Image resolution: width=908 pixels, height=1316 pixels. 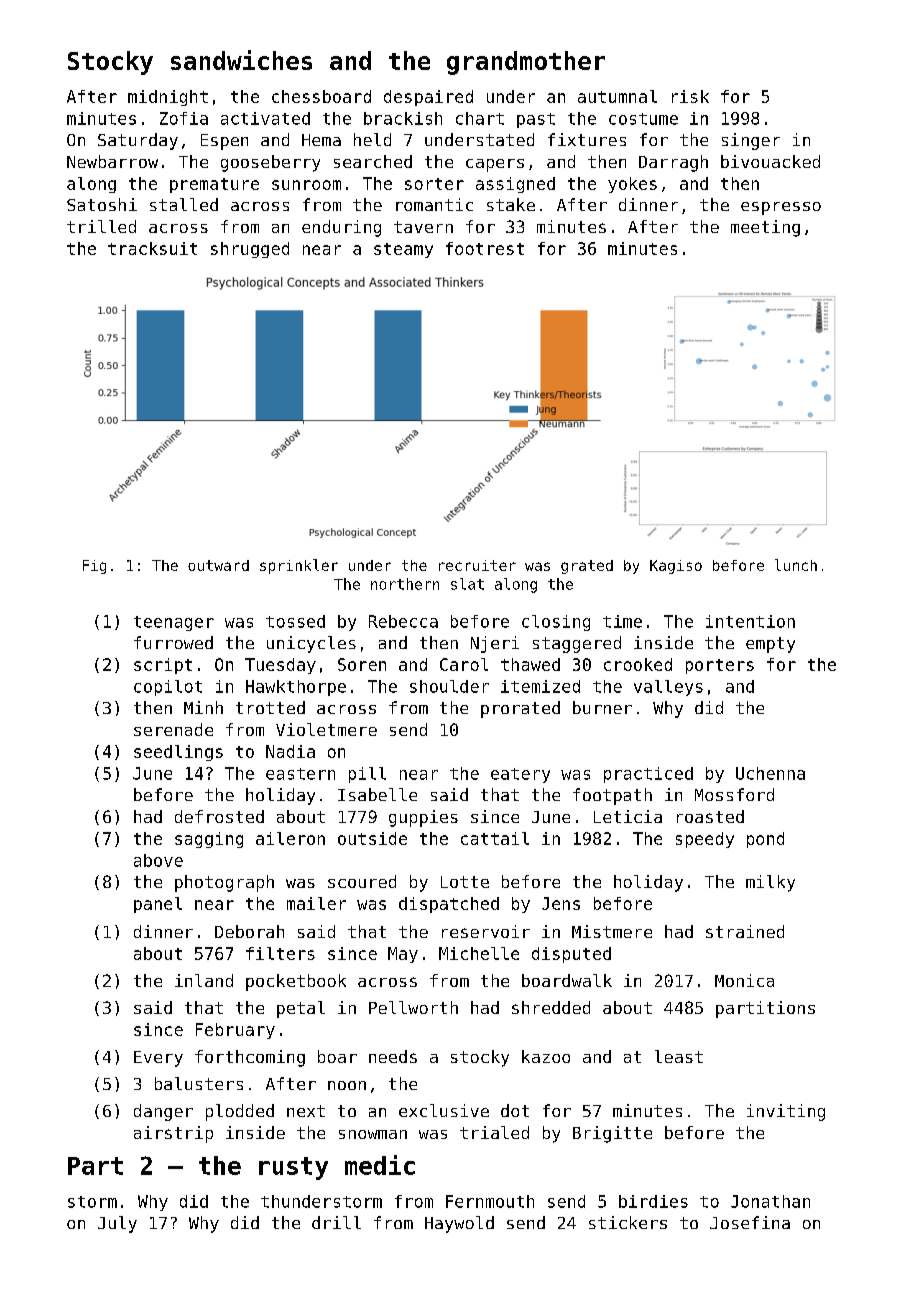 What do you see at coordinates (526, 63) in the image?
I see `grandmother` at bounding box center [526, 63].
